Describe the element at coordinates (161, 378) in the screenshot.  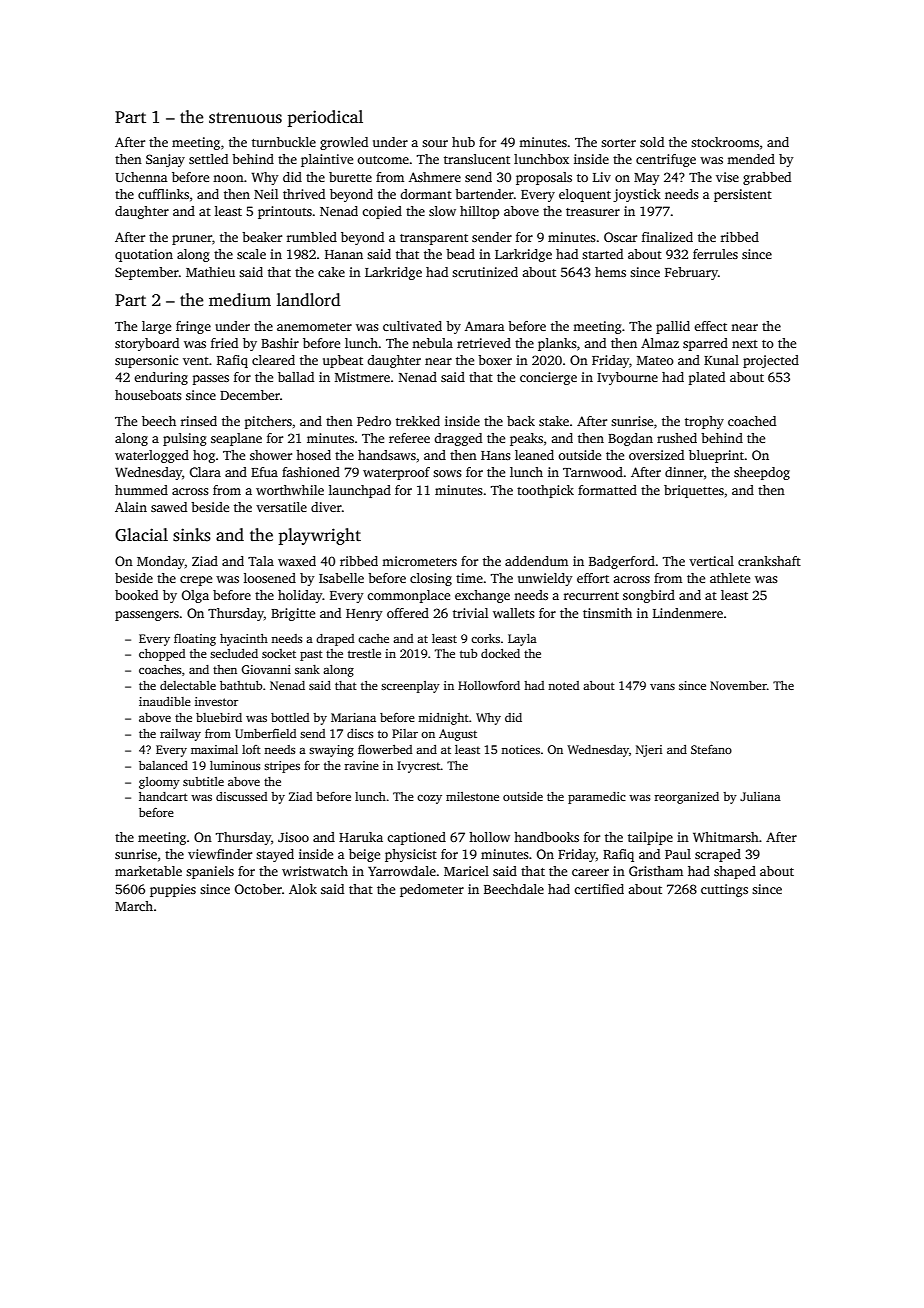
I see `enduring` at that location.
